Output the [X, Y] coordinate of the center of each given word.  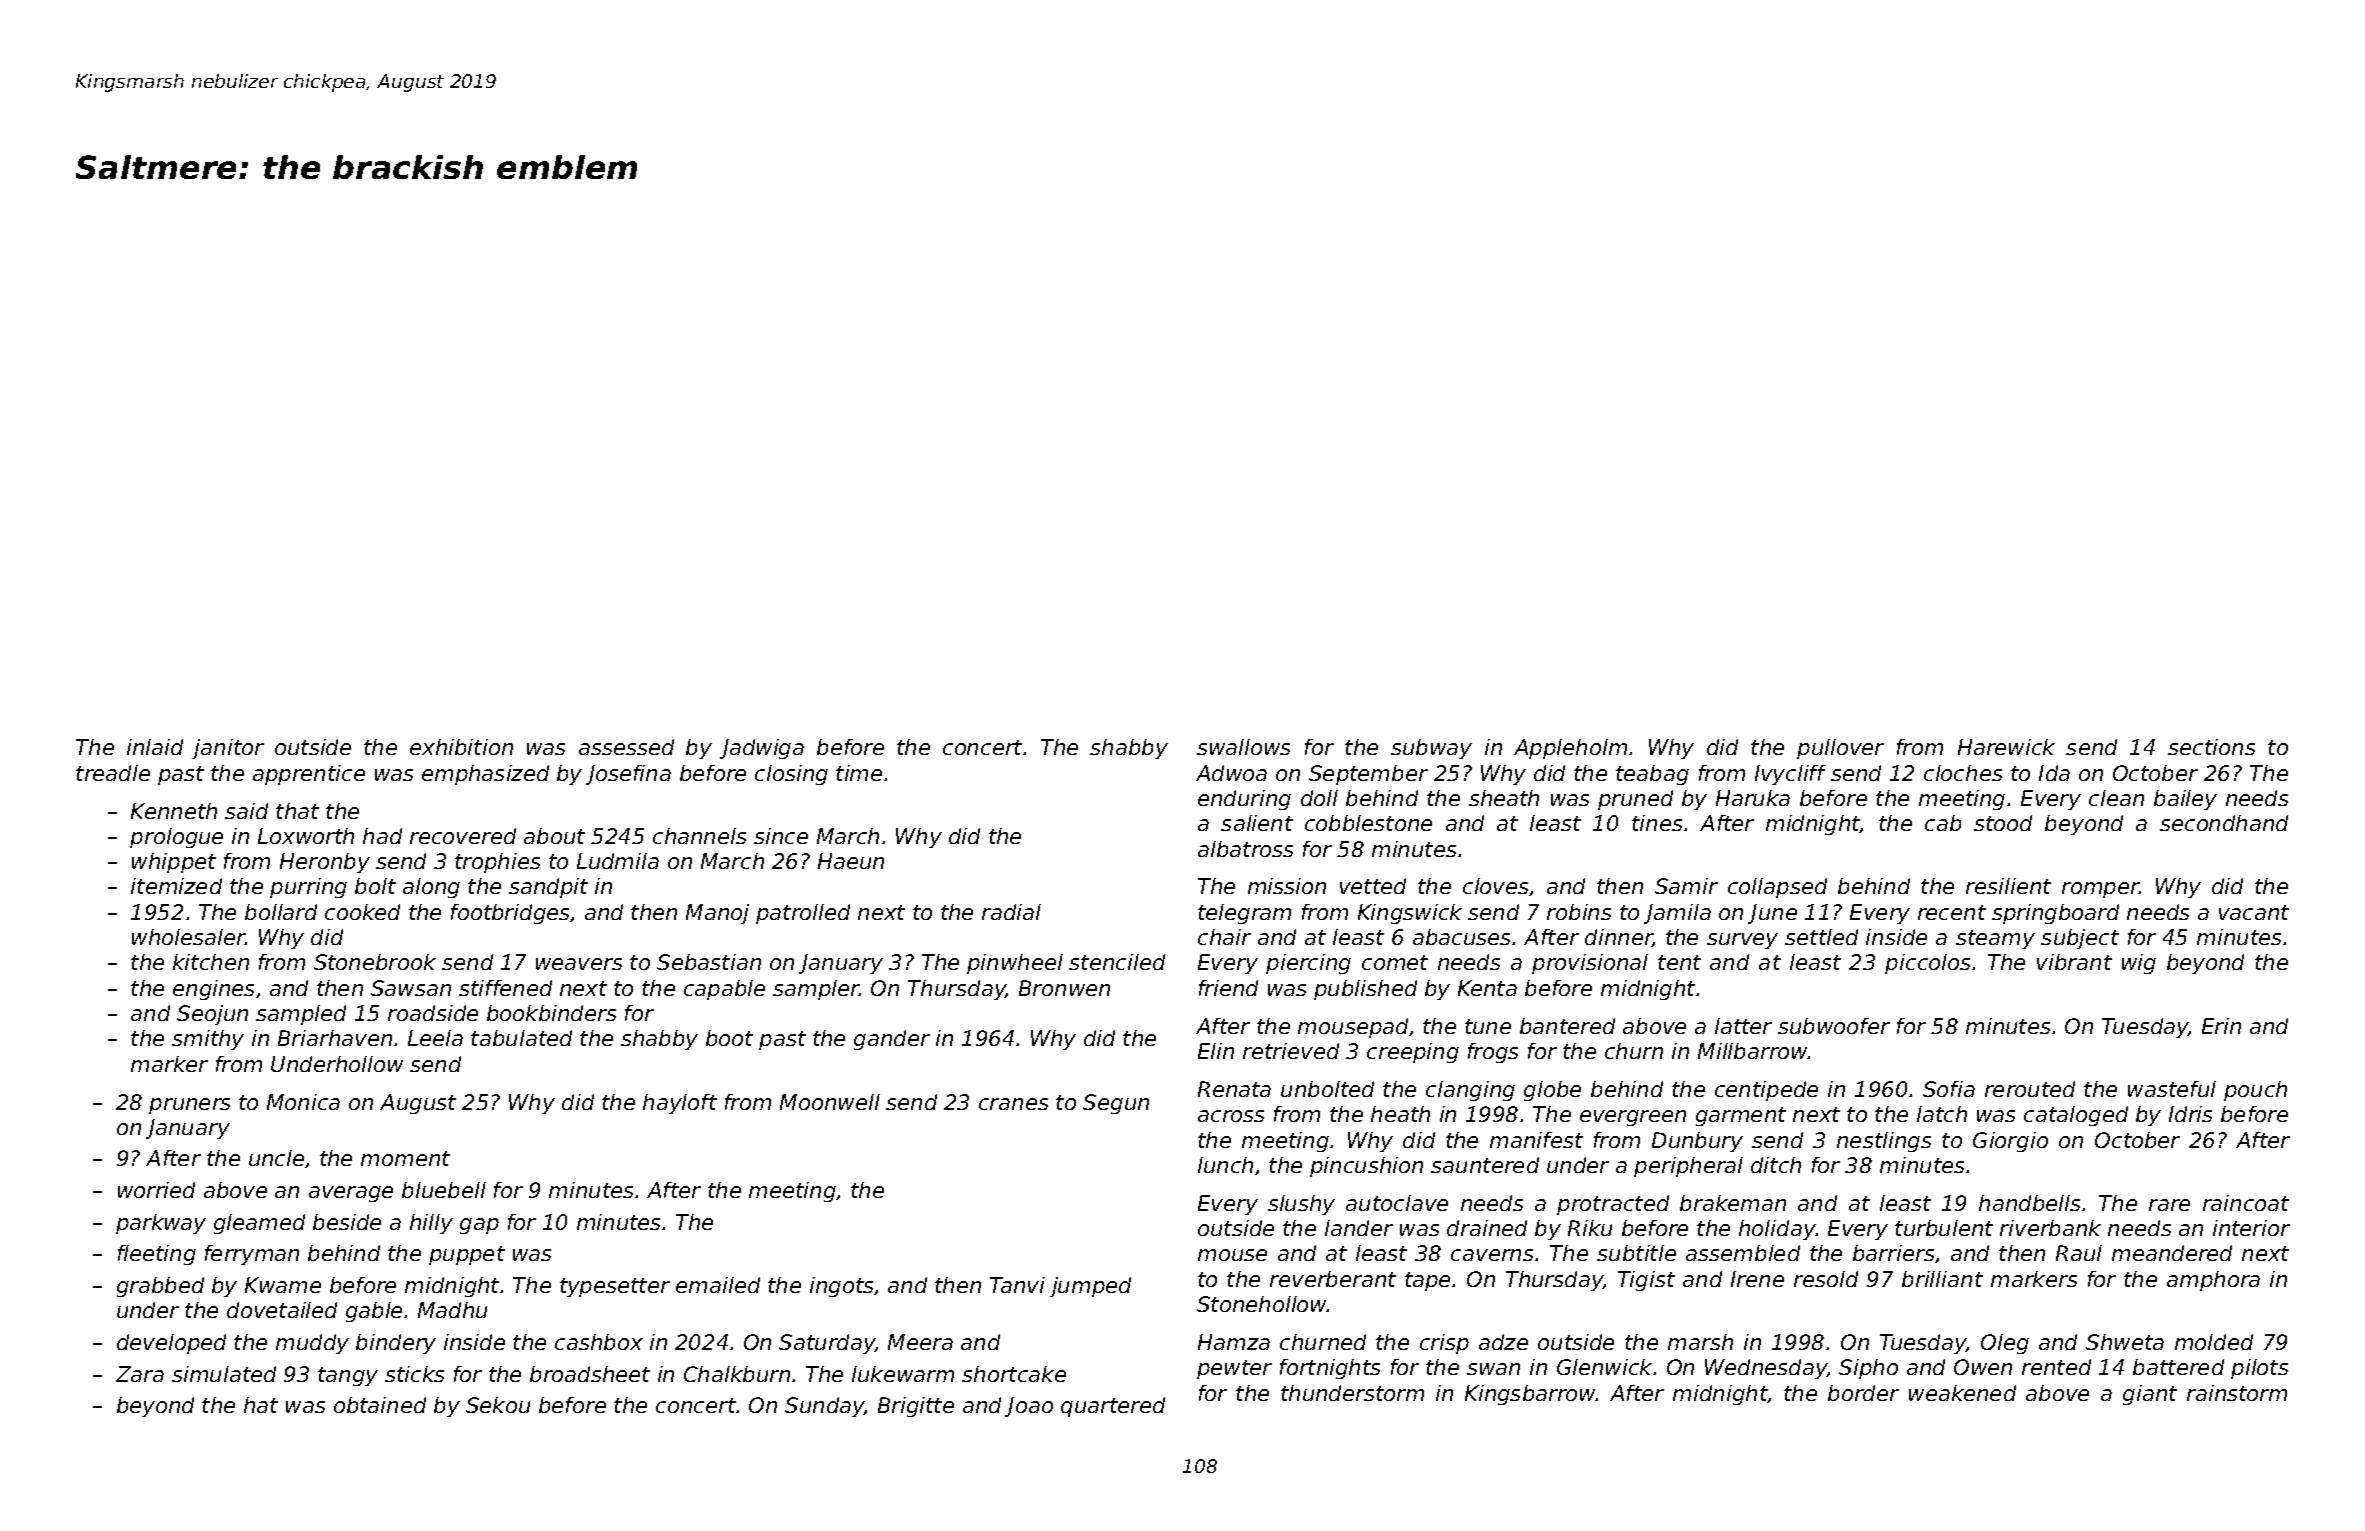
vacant [2254, 912]
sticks [414, 1374]
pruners [189, 1106]
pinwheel [1015, 964]
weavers [579, 964]
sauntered [1485, 1165]
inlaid [155, 747]
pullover [1840, 749]
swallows [1243, 747]
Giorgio [2010, 1142]
